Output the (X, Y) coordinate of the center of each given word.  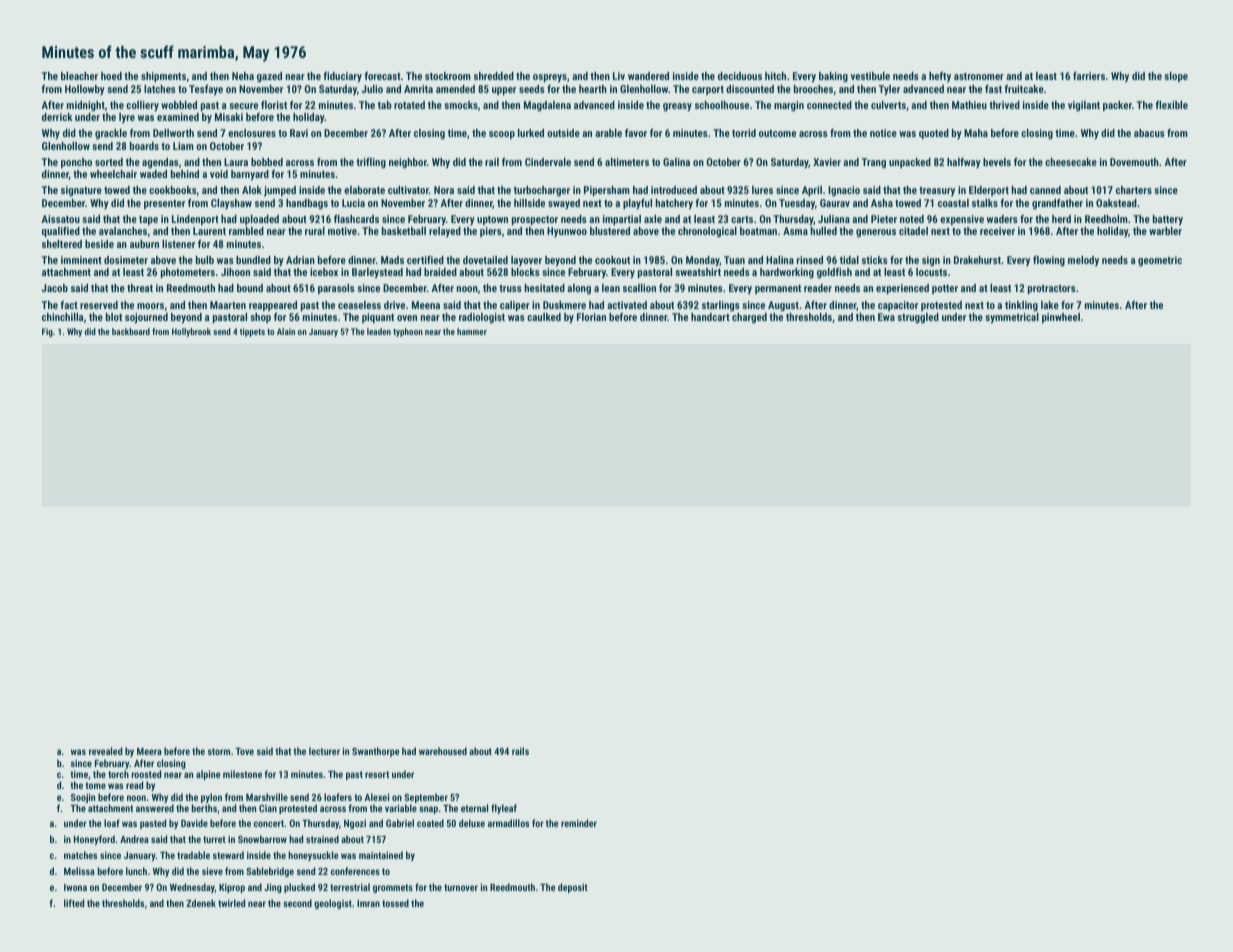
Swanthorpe (375, 752)
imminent (81, 260)
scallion (639, 288)
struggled (918, 318)
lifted (74, 903)
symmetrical (1012, 318)
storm (219, 751)
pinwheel (1061, 318)
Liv (619, 76)
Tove (244, 751)
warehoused (443, 751)
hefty (940, 77)
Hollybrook (191, 332)
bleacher (79, 76)
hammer (472, 331)
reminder (579, 823)
